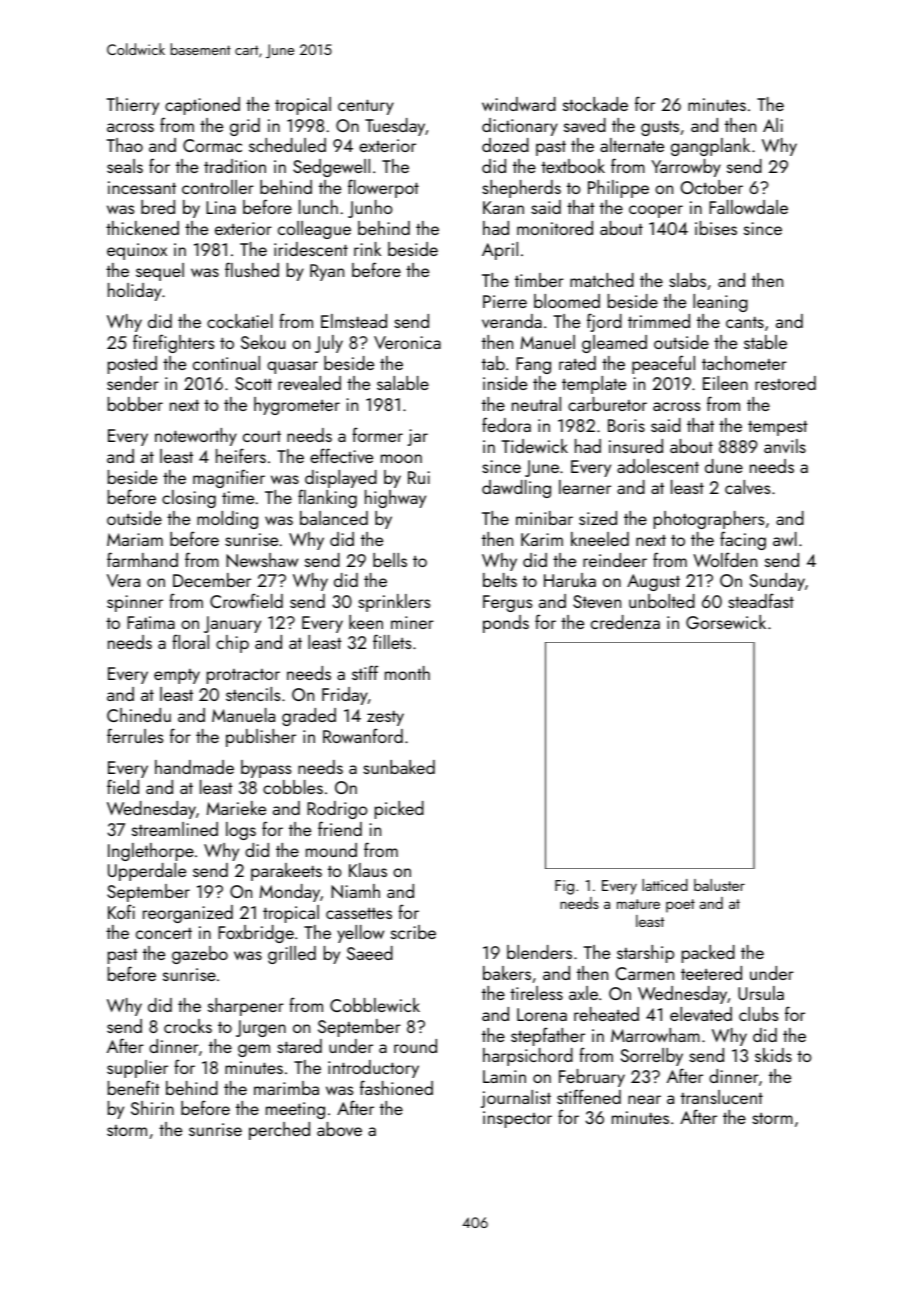 Image resolution: width=924 pixels, height=1311 pixels. Describe the element at coordinates (383, 188) in the image. I see `flowerpot` at that location.
